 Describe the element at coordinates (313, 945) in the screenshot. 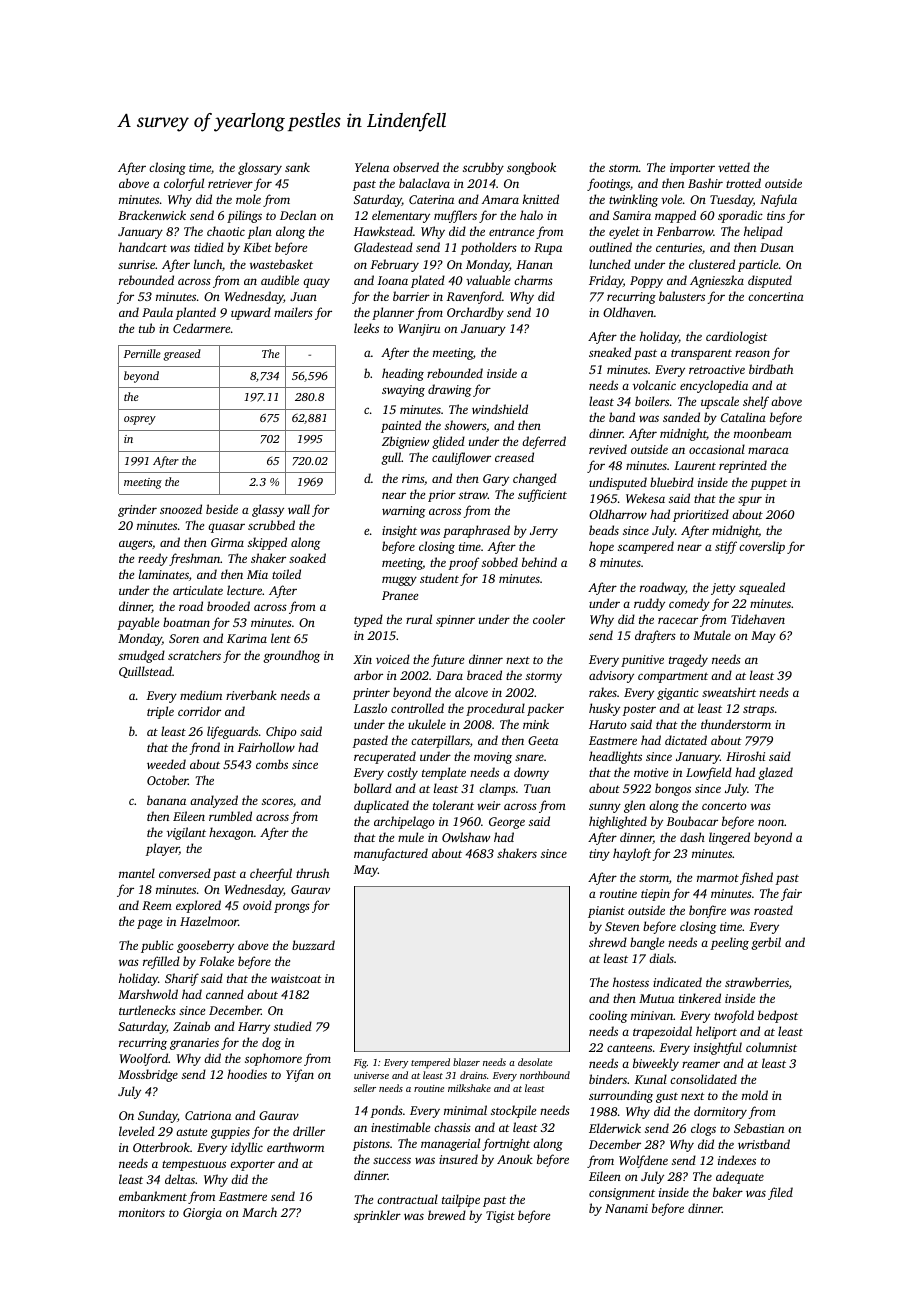

I see `buzzard` at that location.
